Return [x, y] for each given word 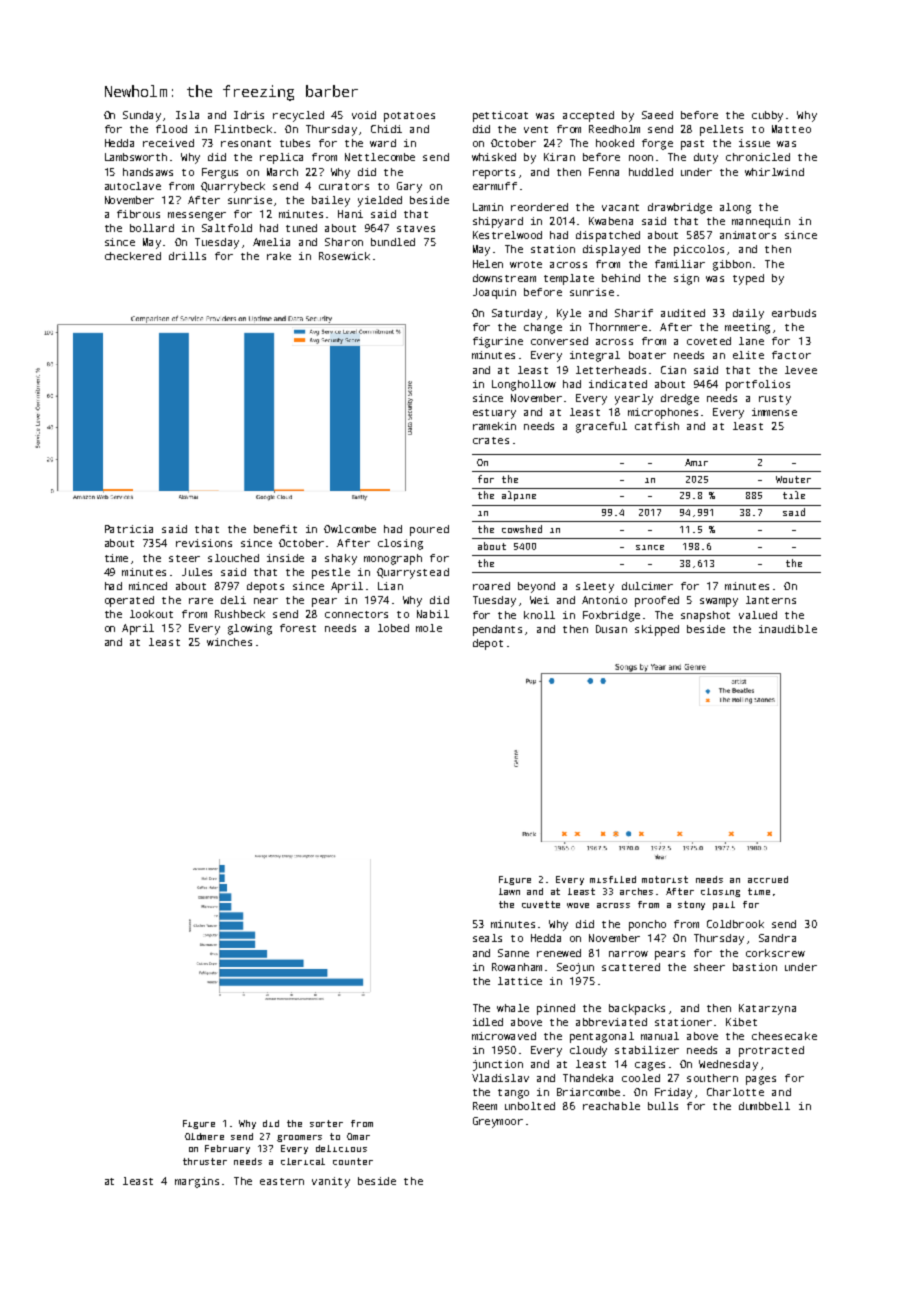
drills [187, 256]
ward [383, 143]
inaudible [788, 629]
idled [488, 1022]
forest [298, 628]
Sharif [634, 313]
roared [491, 586]
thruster [205, 1161]
